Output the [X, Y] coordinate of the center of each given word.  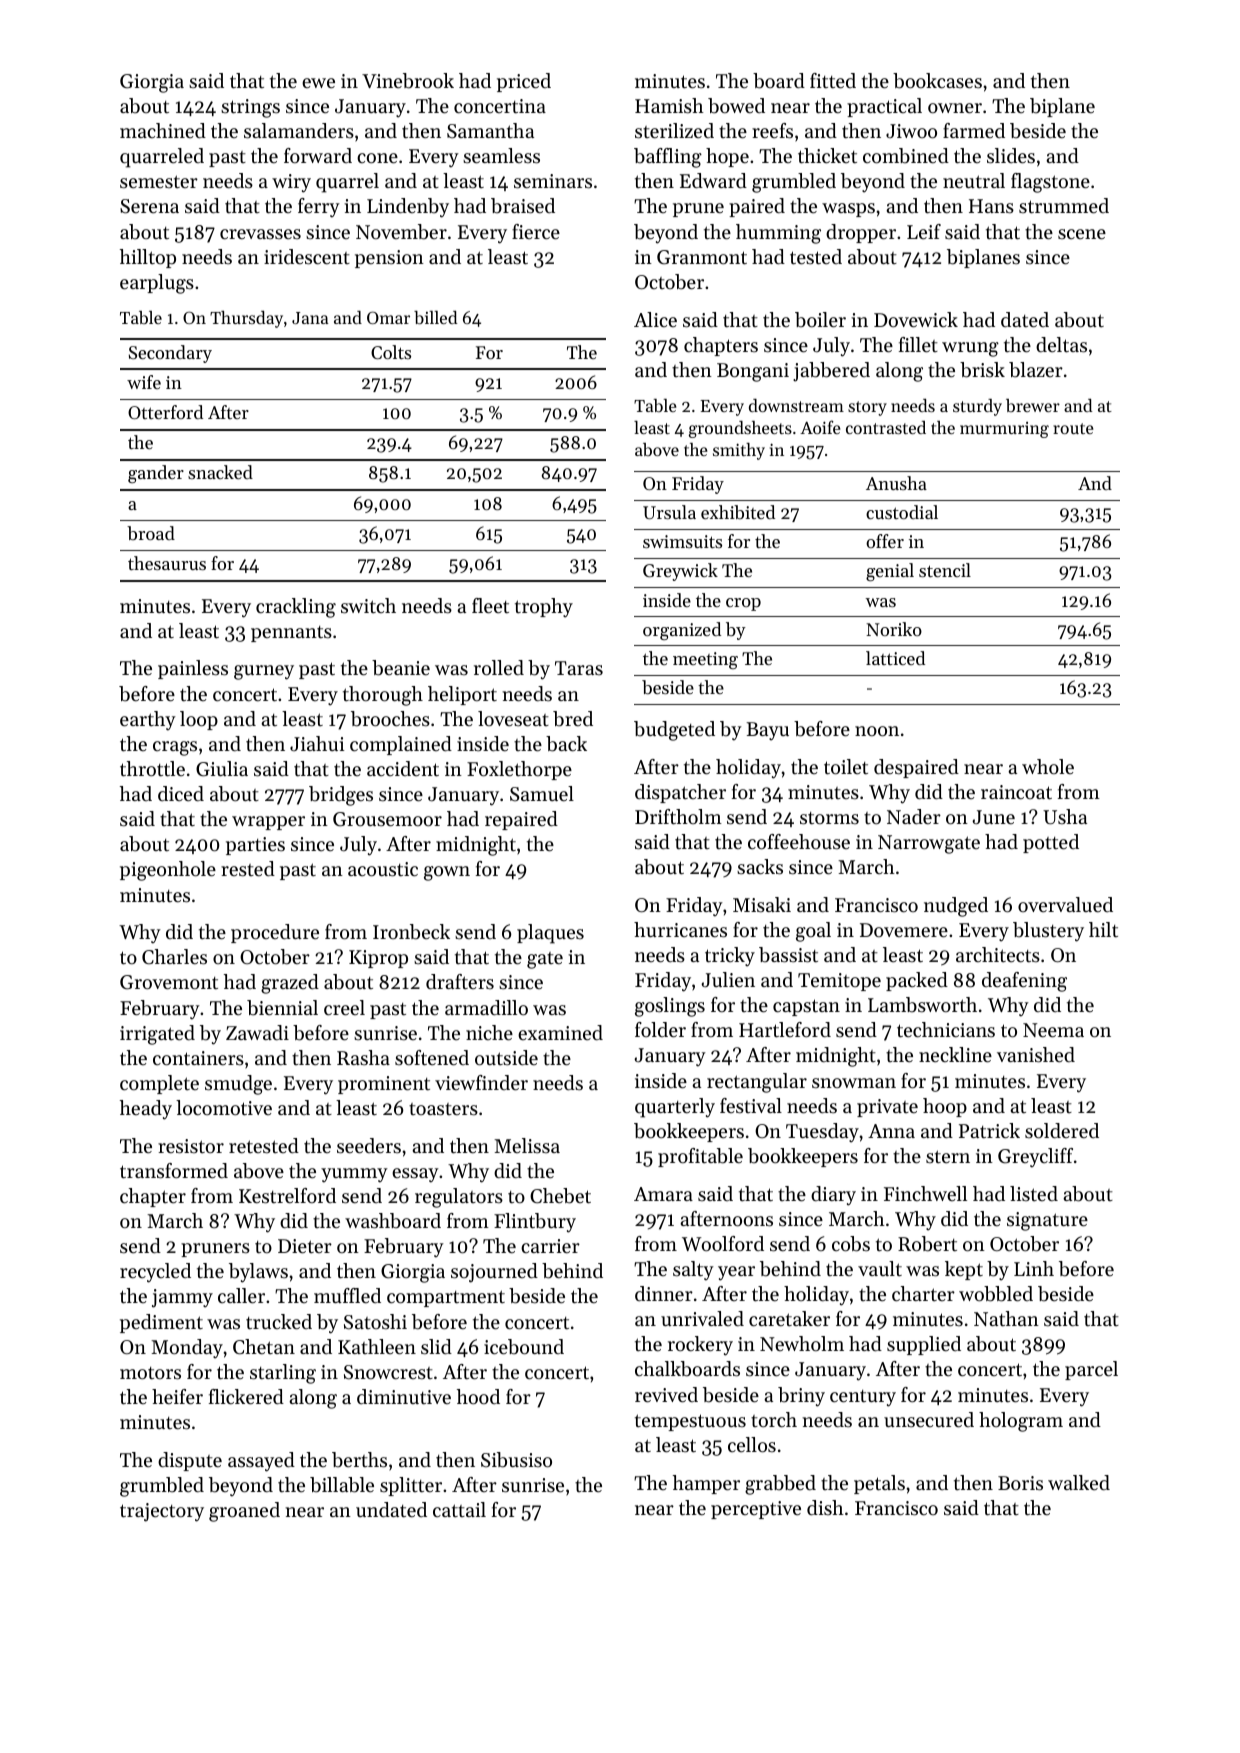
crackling [296, 608]
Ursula [669, 512]
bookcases [937, 81]
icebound [524, 1347]
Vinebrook [408, 81]
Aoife [820, 427]
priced [524, 82]
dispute [190, 1461]
